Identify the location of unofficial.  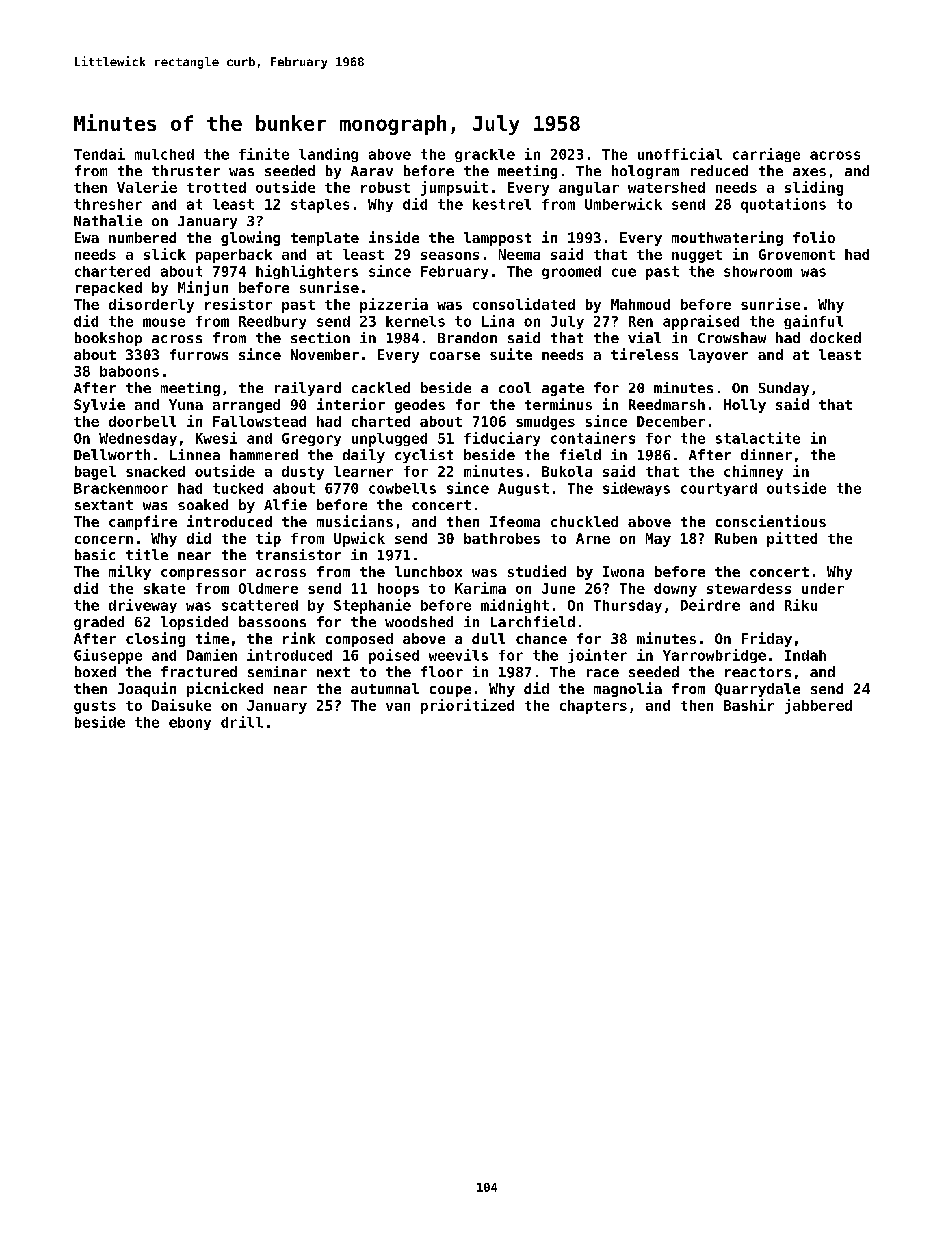
(680, 154).
